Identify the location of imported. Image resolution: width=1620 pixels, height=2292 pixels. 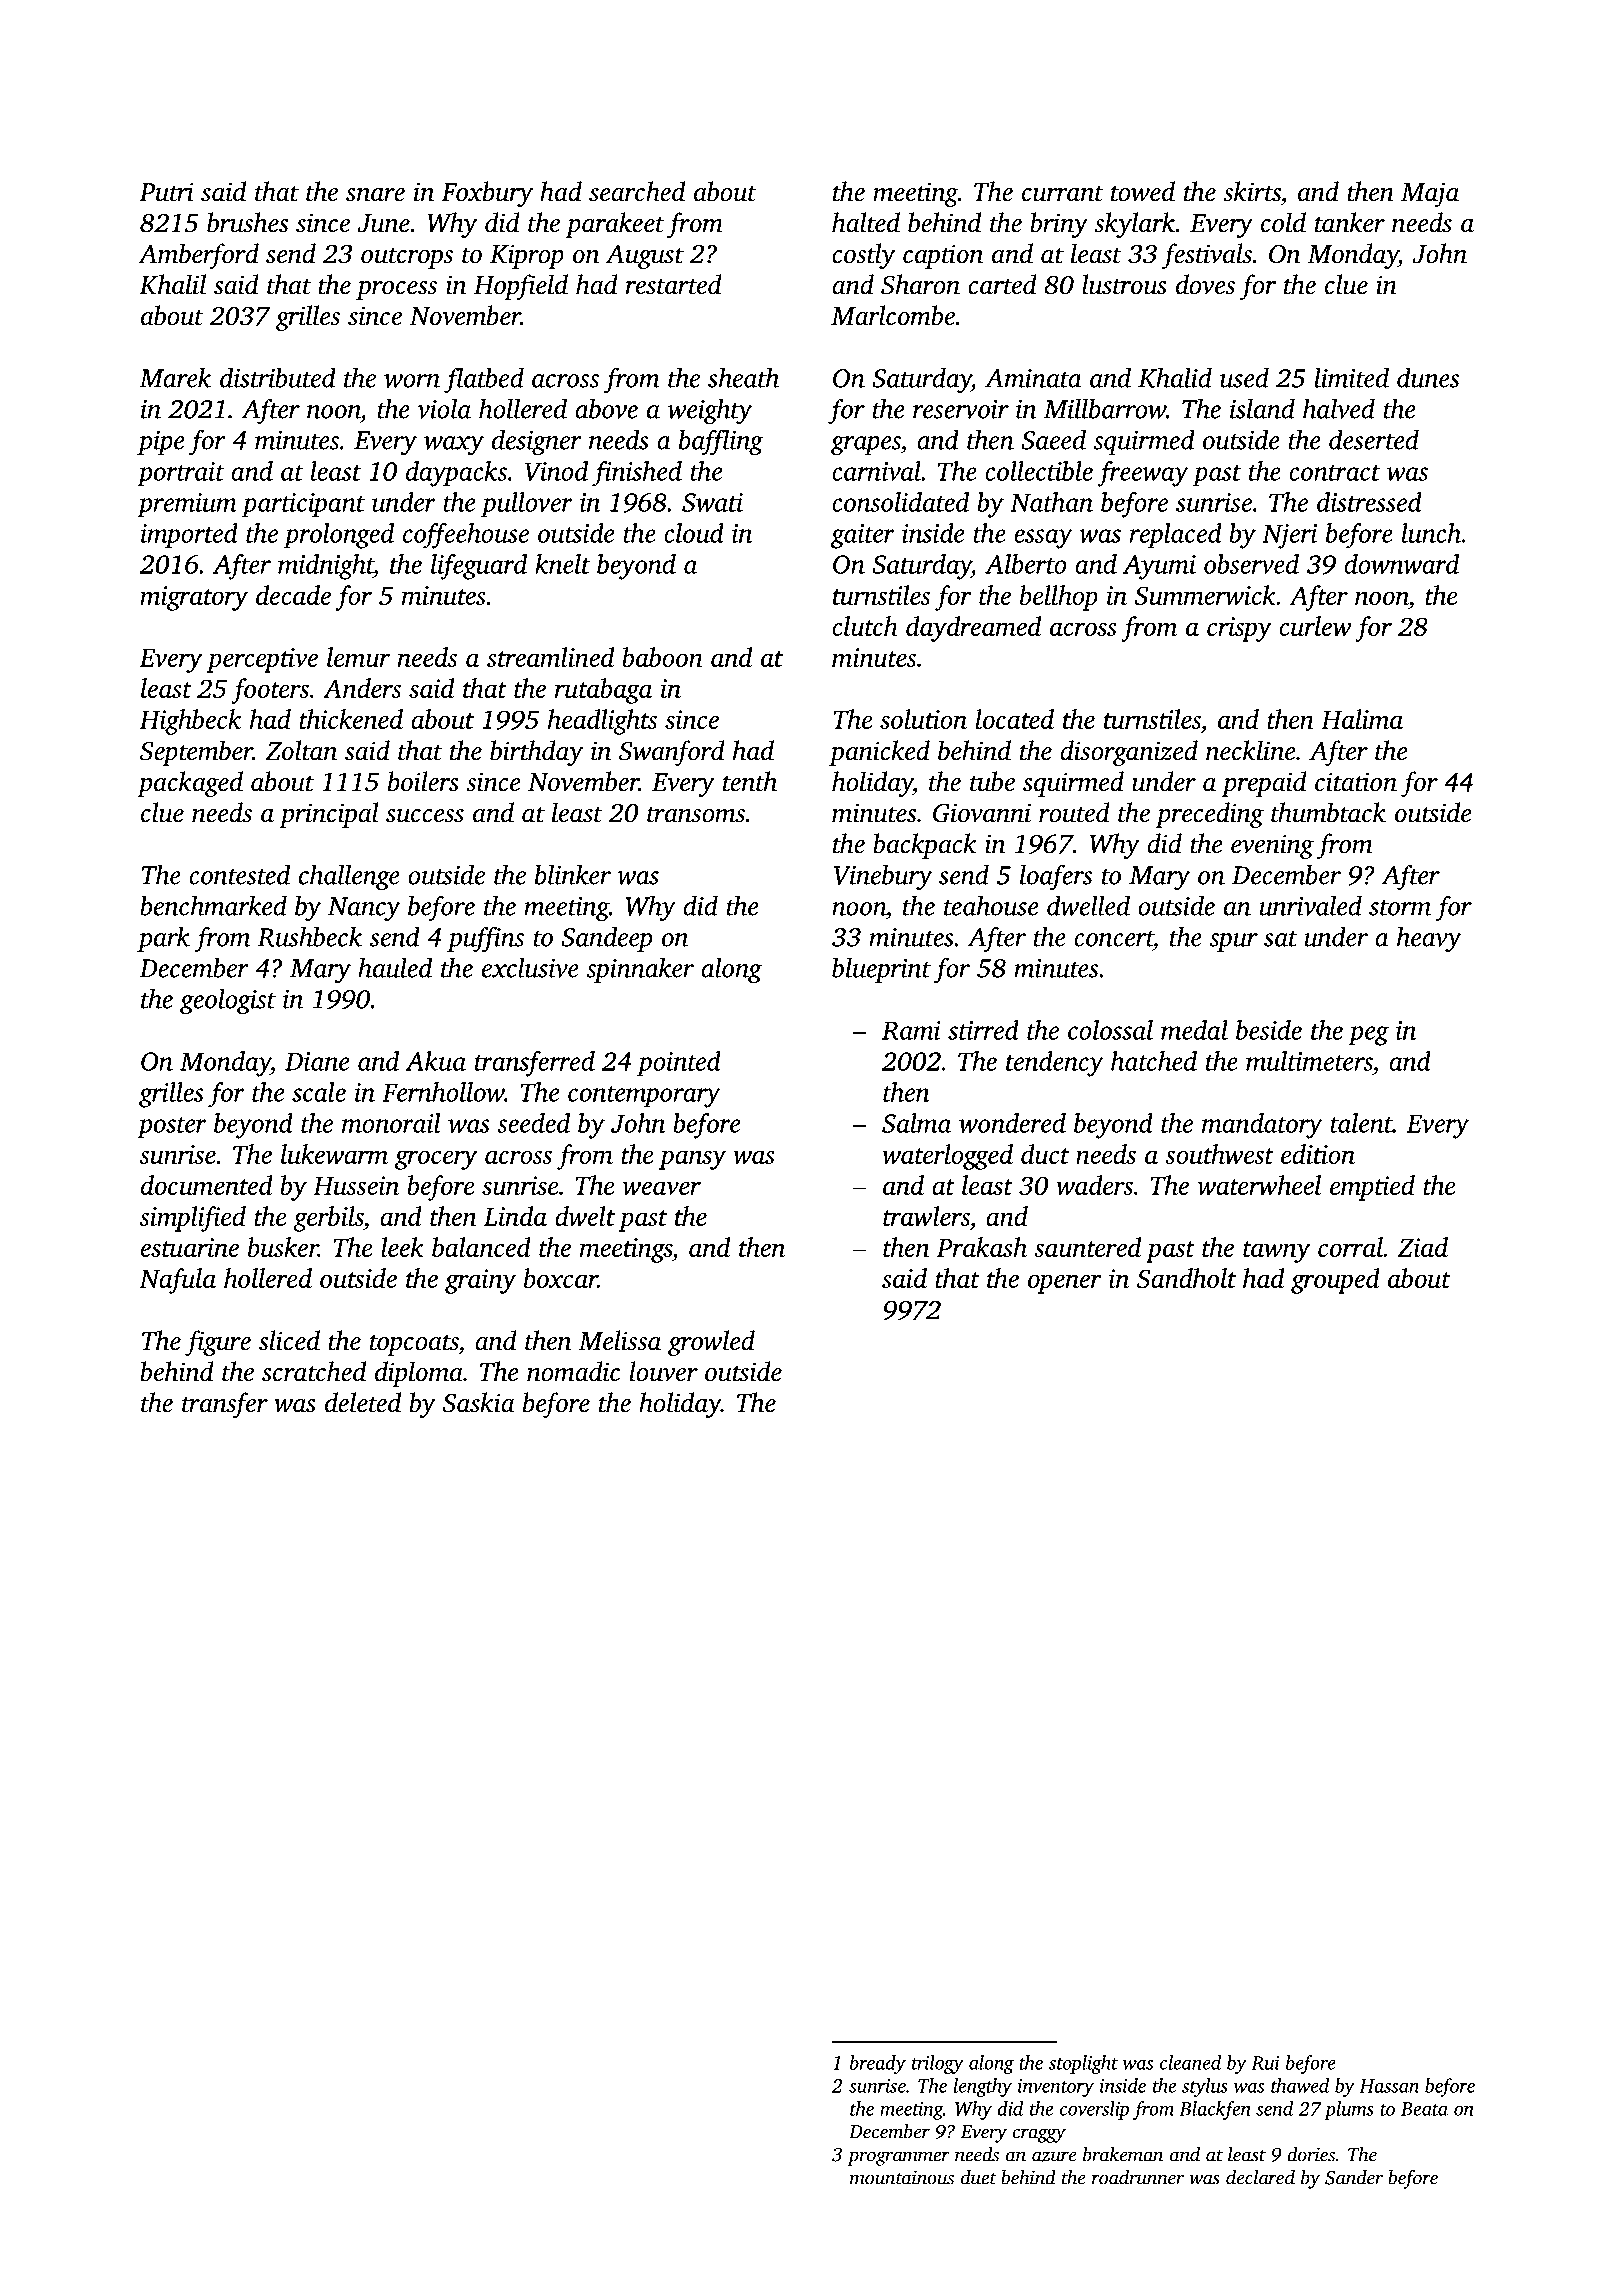
(189, 536).
